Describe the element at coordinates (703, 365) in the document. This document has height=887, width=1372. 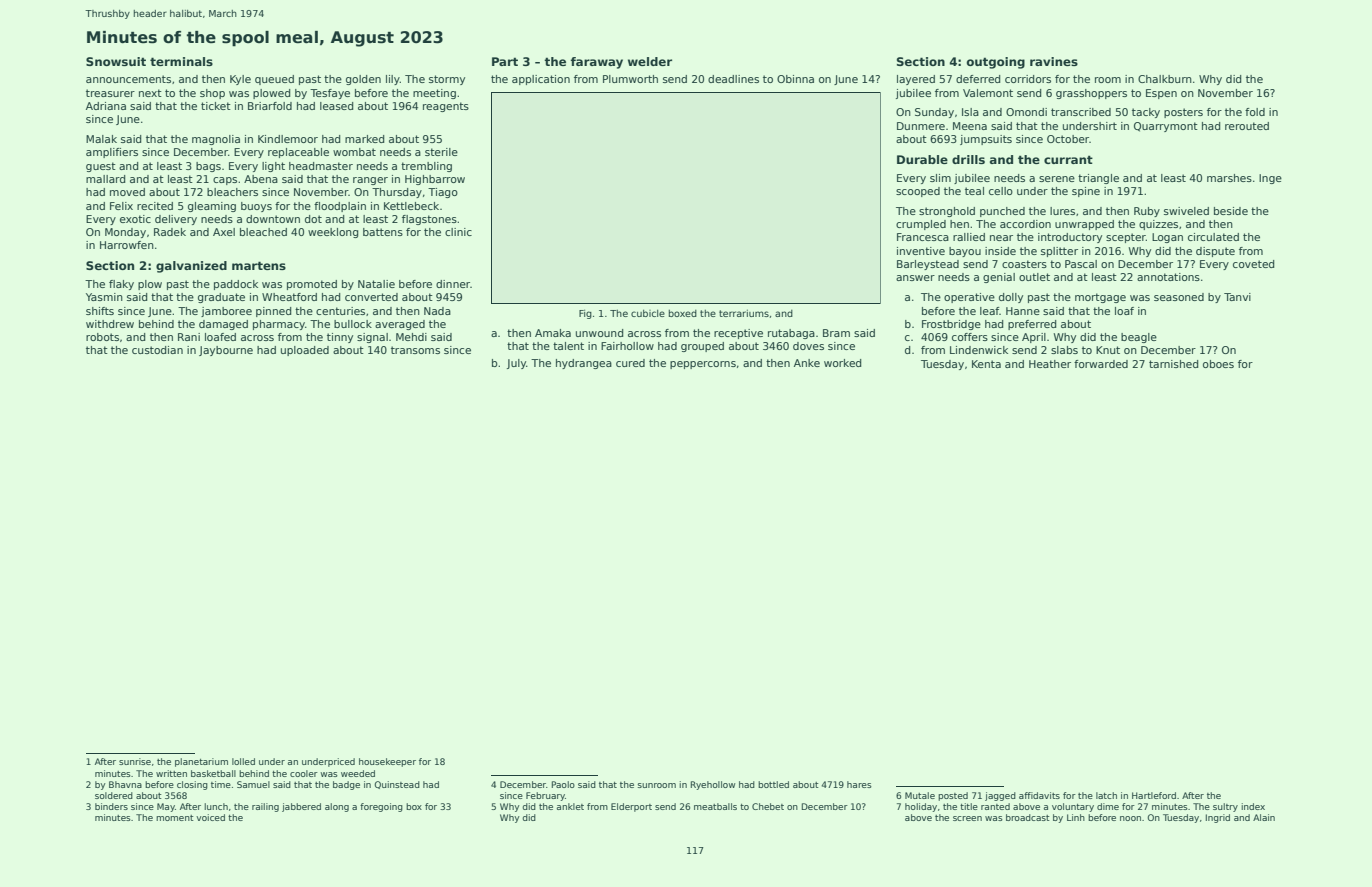
I see `peppercorns` at that location.
